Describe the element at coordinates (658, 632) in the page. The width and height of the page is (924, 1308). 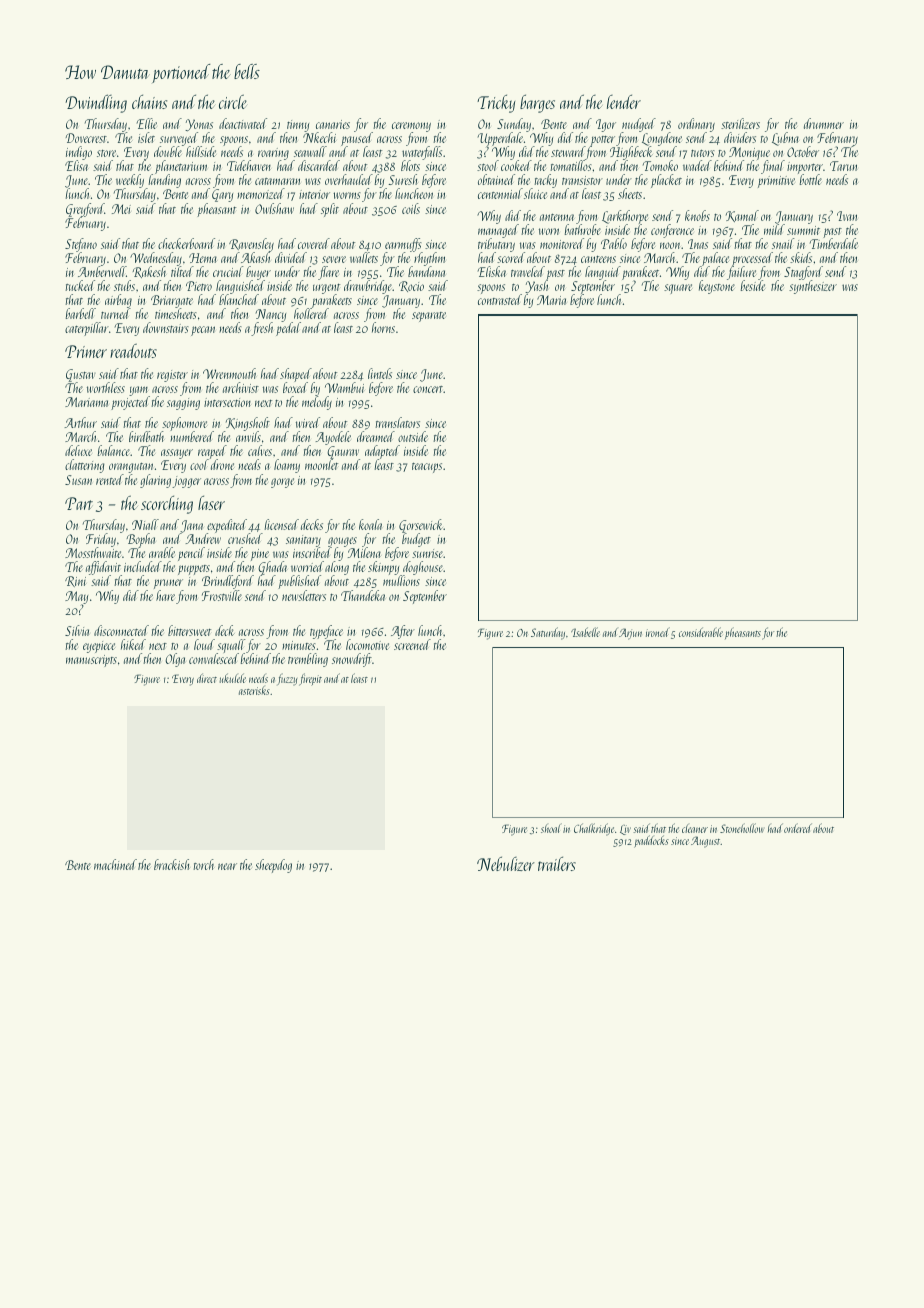
I see `ironed` at that location.
